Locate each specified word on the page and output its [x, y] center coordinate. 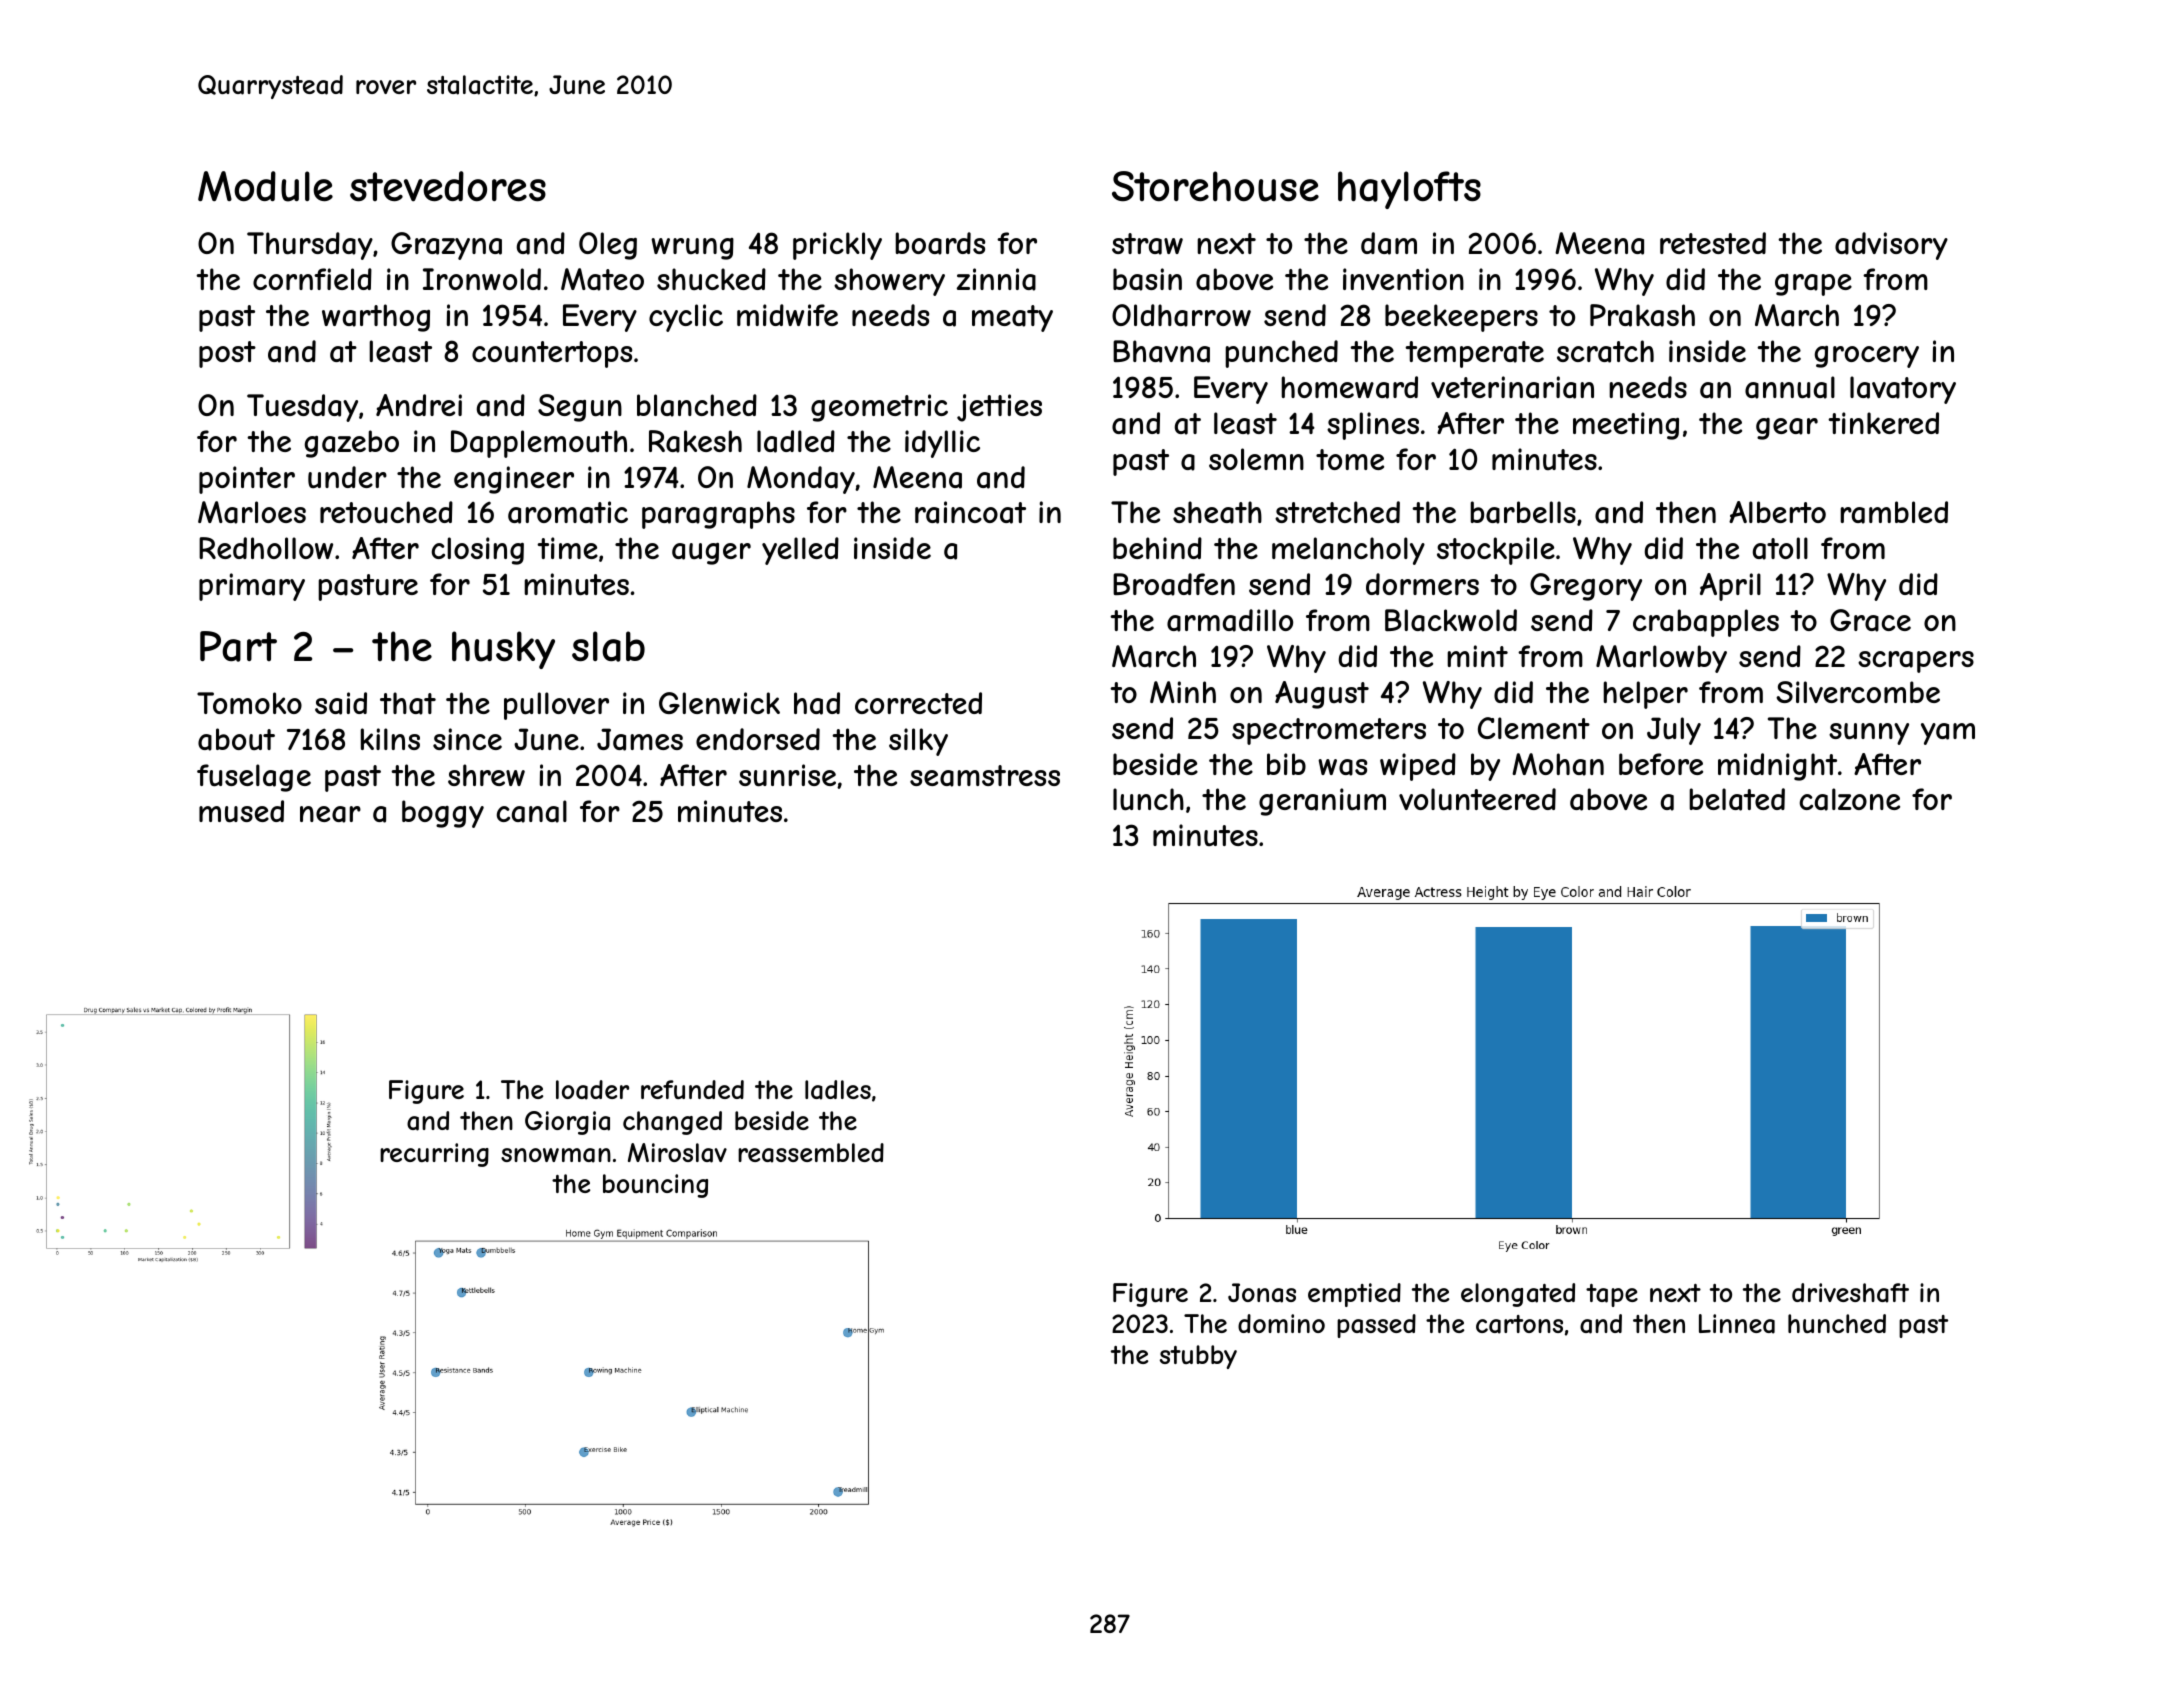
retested [1713, 243]
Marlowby [1661, 659]
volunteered [1477, 799]
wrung [692, 249]
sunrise [787, 775]
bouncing [655, 1186]
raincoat [970, 512]
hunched [1837, 1323]
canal [532, 811]
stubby [1198, 1357]
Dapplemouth [539, 444]
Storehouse [1215, 186]
